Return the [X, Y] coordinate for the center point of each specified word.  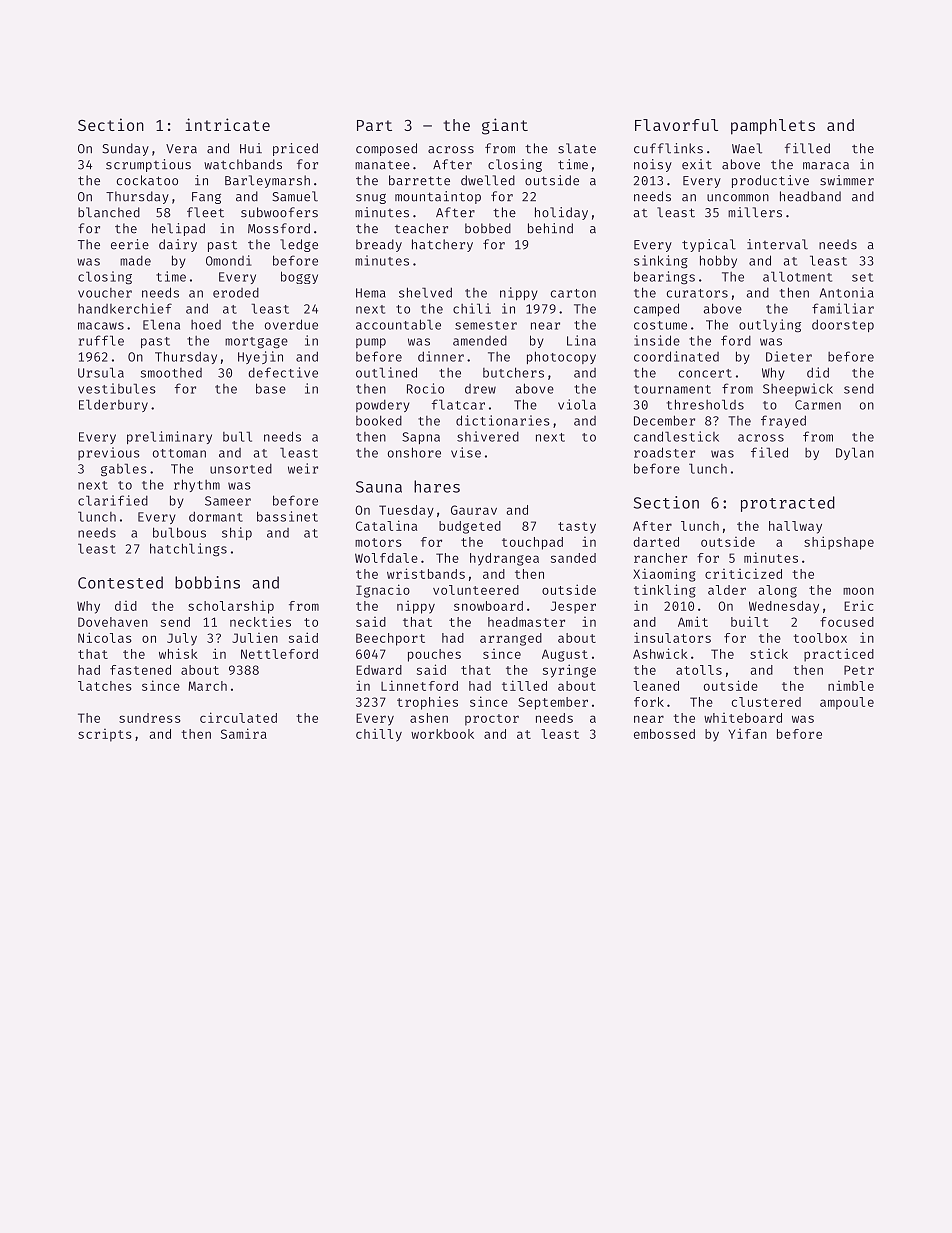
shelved [425, 292]
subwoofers [279, 212]
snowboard [488, 606]
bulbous [179, 532]
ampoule [847, 703]
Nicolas [105, 637]
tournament [672, 389]
